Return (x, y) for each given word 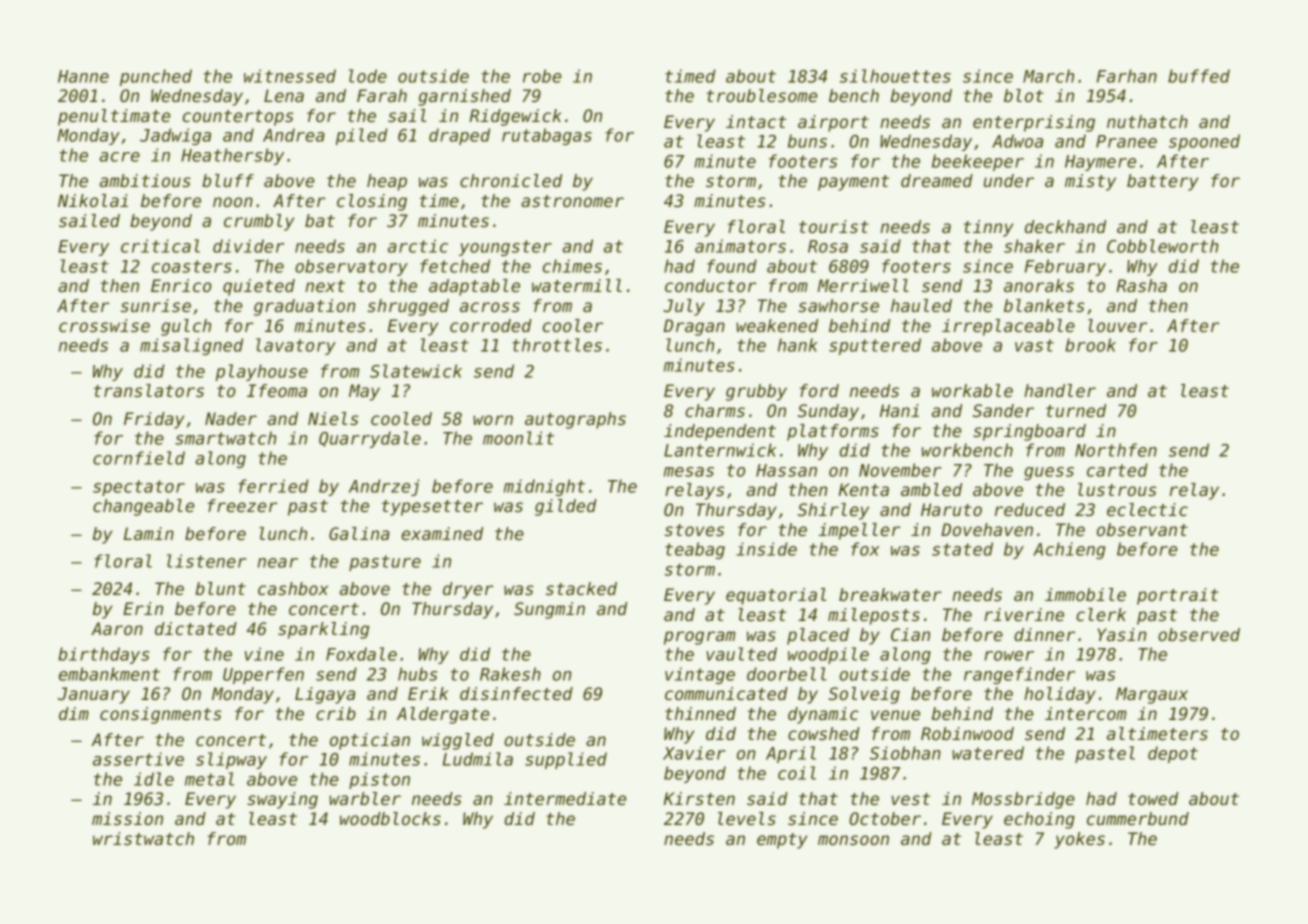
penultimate (114, 117)
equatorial (776, 596)
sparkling (323, 630)
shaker (1034, 246)
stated (962, 549)
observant (1142, 529)
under (1009, 180)
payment (853, 183)
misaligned (191, 346)
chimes (572, 266)
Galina (359, 533)
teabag (695, 550)
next (325, 286)
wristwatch (143, 838)
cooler (573, 325)
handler (1060, 390)
